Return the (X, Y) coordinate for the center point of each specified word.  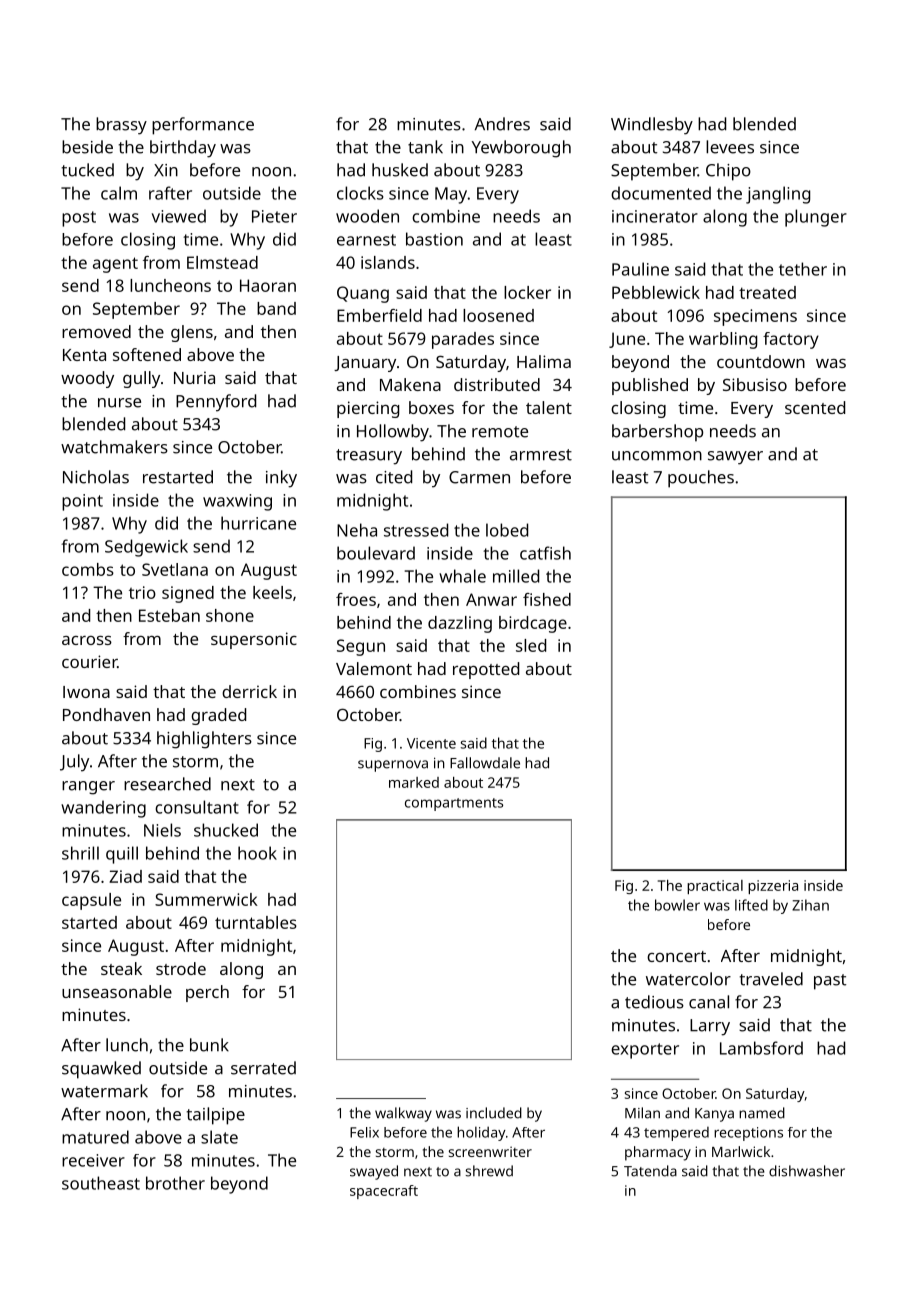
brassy (121, 126)
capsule (91, 901)
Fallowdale (485, 763)
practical (715, 887)
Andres (502, 124)
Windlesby (652, 126)
